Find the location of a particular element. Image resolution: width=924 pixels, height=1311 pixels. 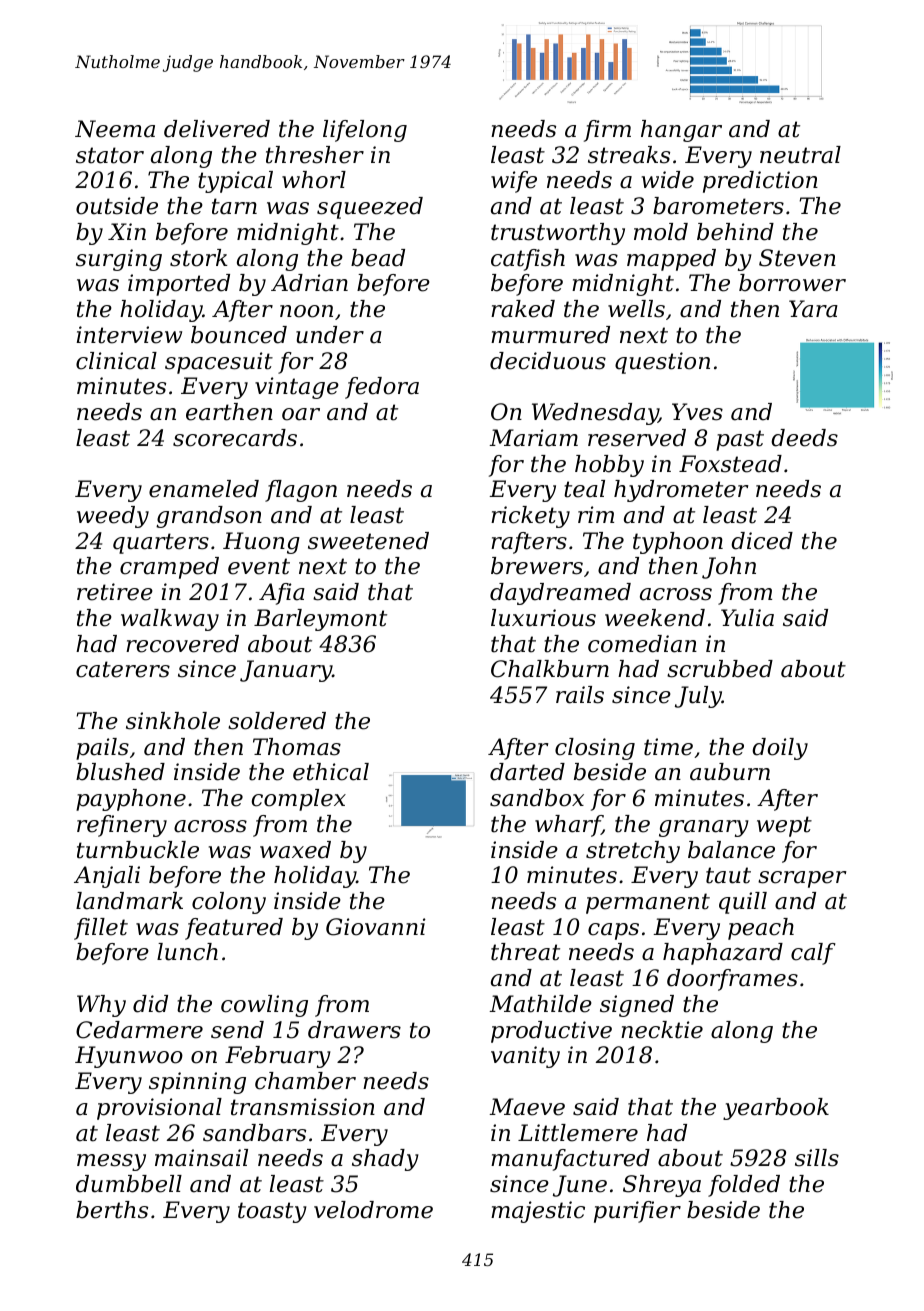

Thomas is located at coordinates (297, 747).
